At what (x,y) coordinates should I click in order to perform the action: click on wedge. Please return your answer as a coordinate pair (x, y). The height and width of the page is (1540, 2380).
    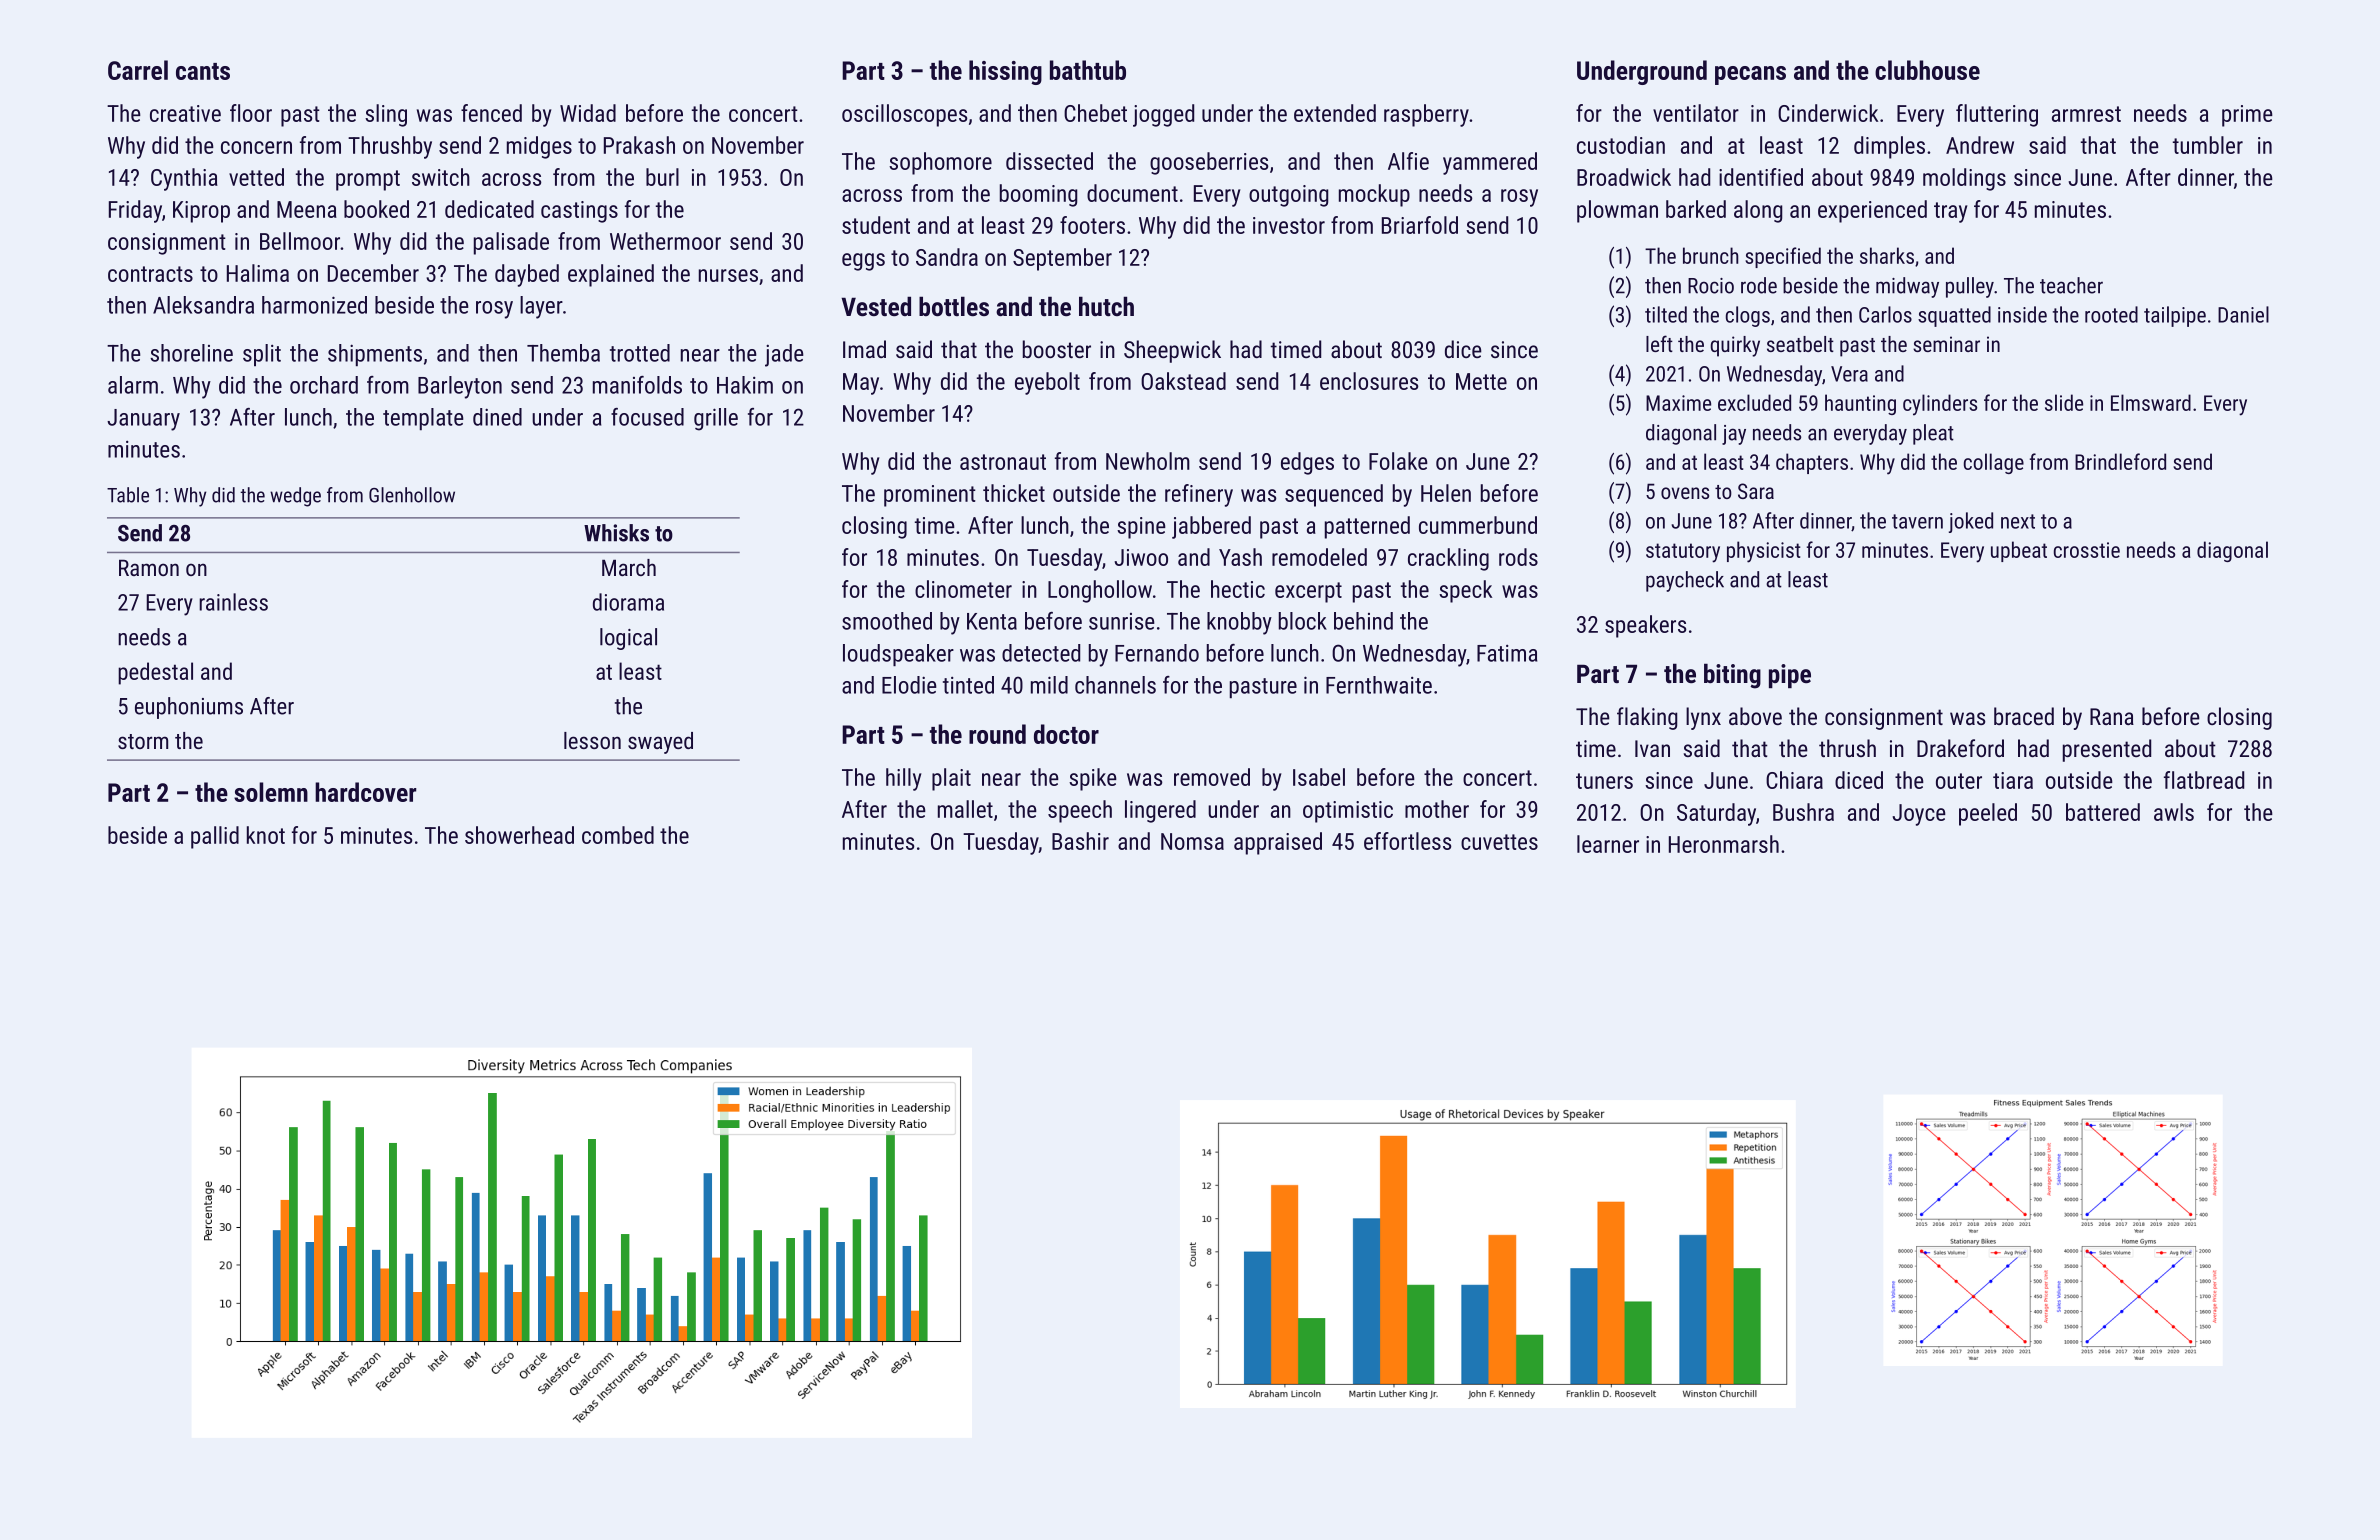
    Looking at the image, I should click on (295, 497).
